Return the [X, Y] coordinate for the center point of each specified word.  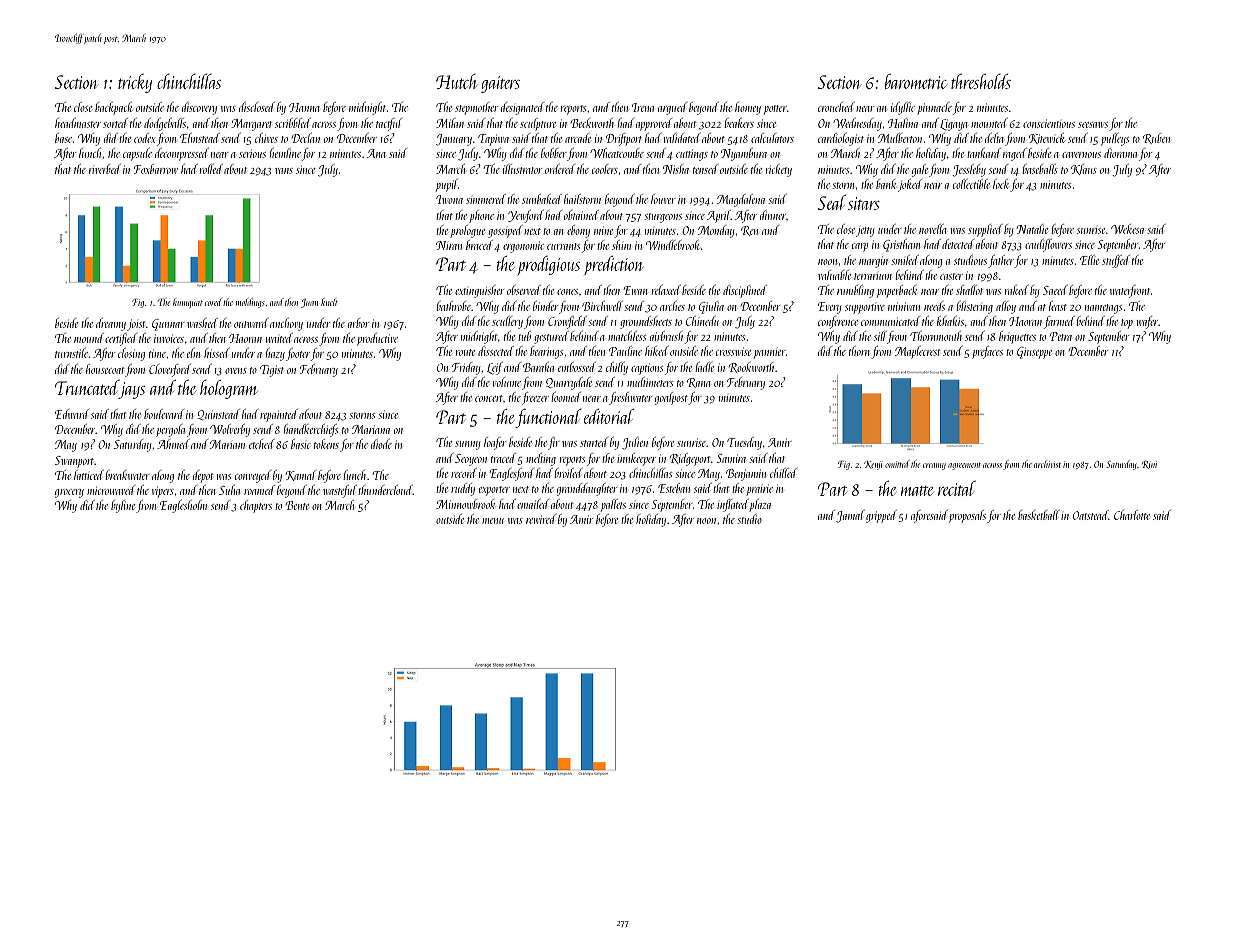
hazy [275, 354]
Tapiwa [493, 140]
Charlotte [1132, 515]
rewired [541, 519]
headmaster [78, 123]
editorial [609, 416]
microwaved [111, 490]
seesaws [1093, 125]
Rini [1149, 464]
